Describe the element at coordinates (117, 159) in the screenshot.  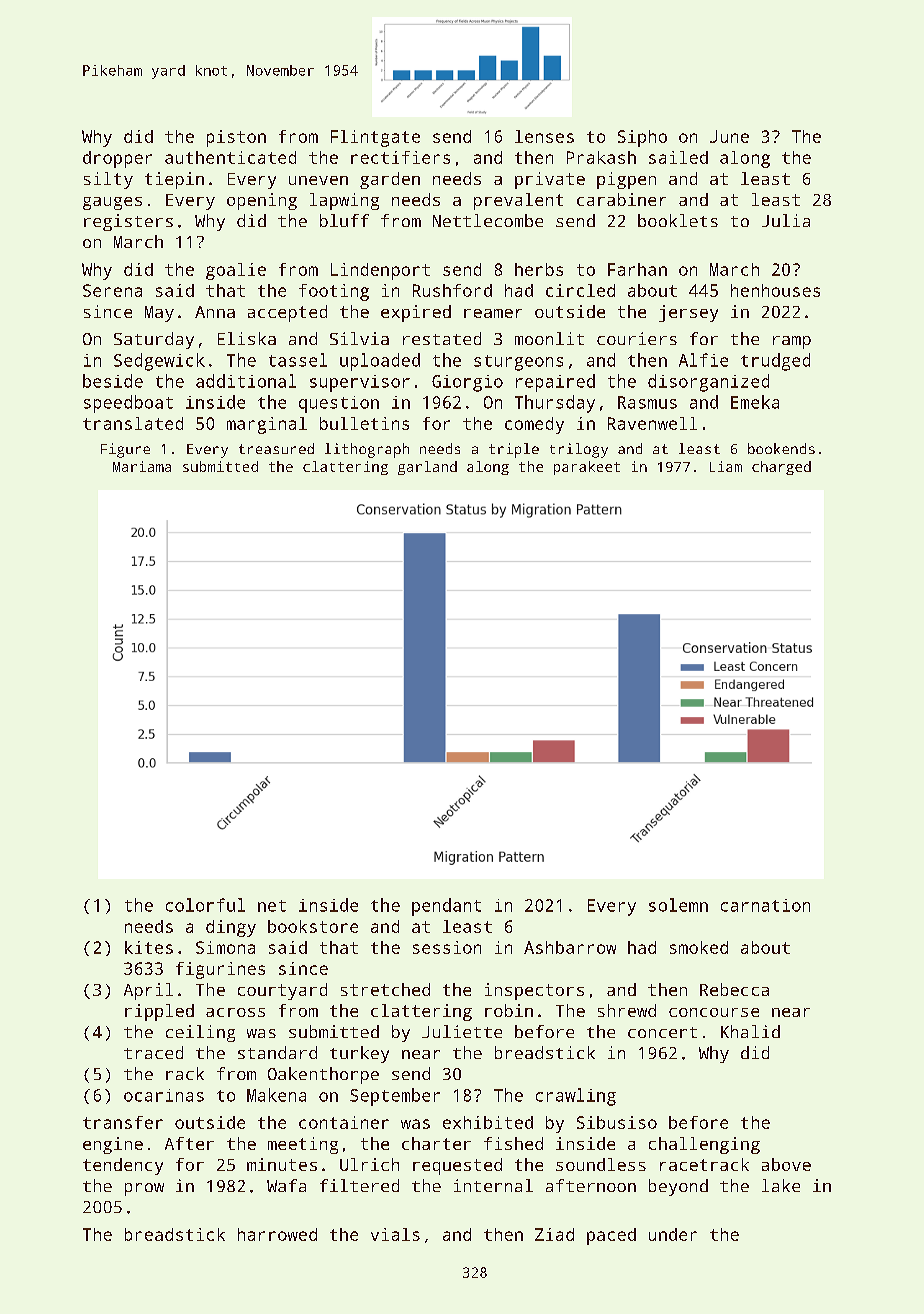
I see `dropper` at that location.
